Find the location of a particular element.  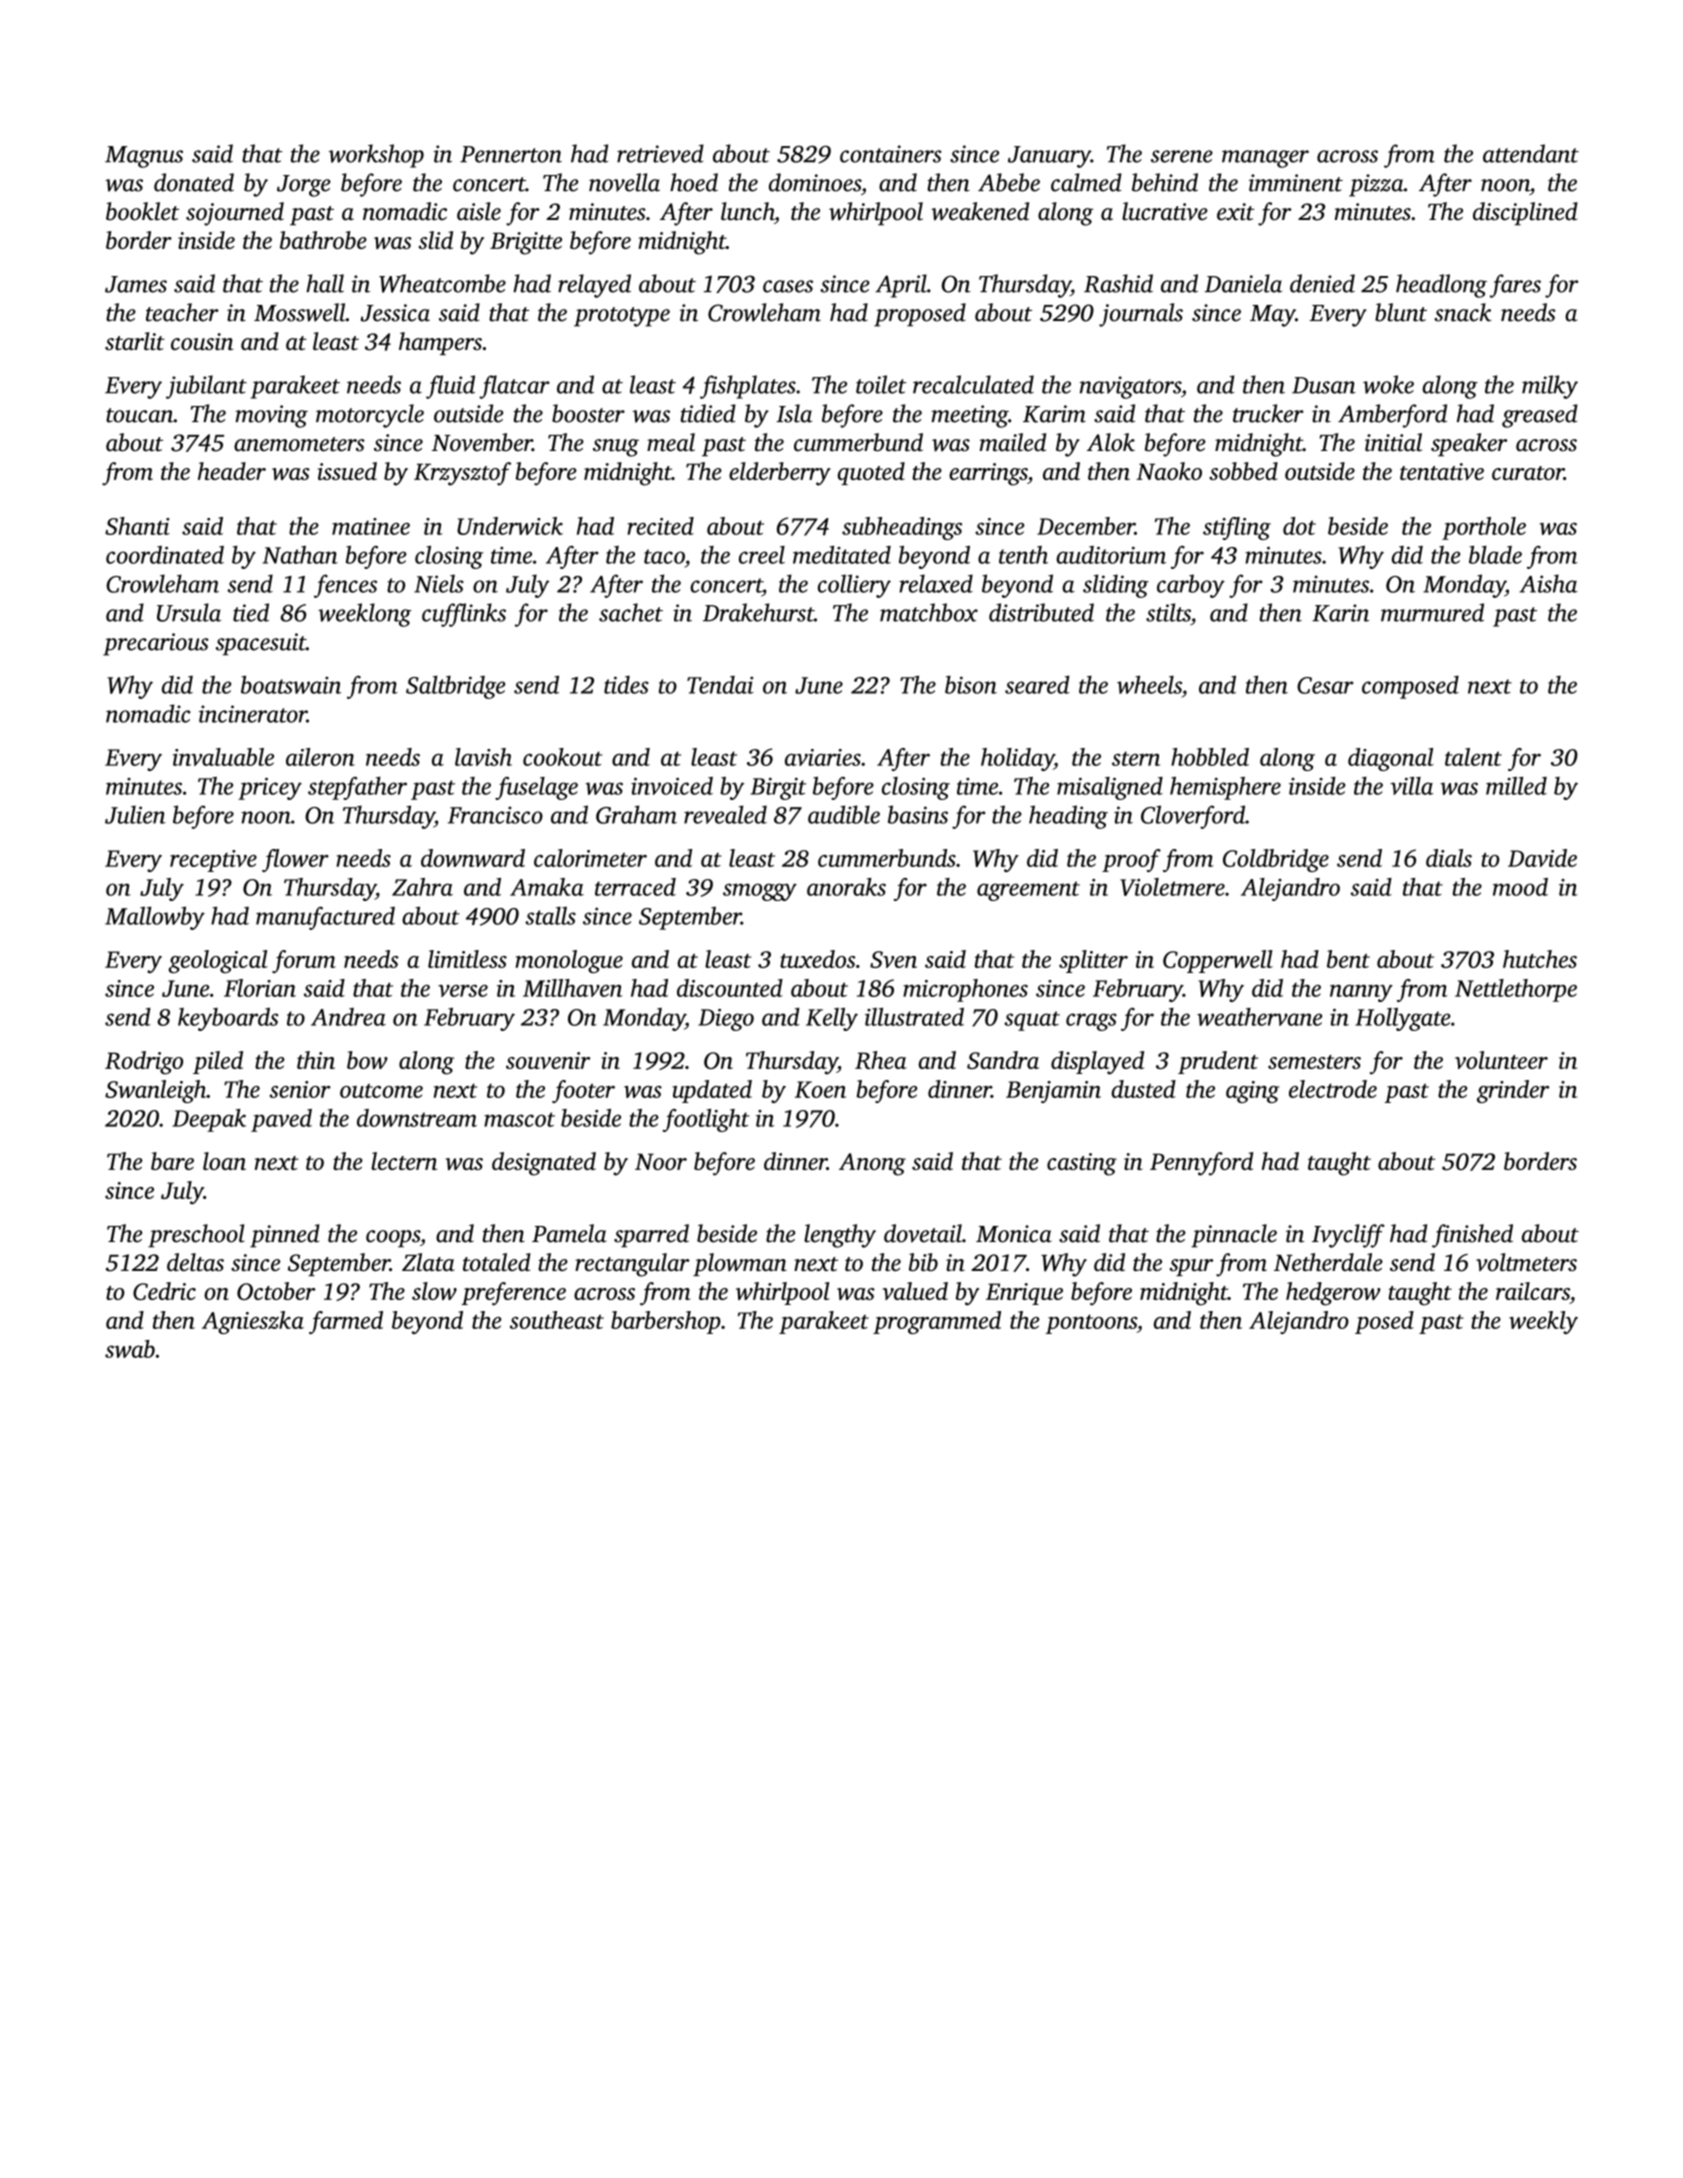

aviaries is located at coordinates (823, 757).
